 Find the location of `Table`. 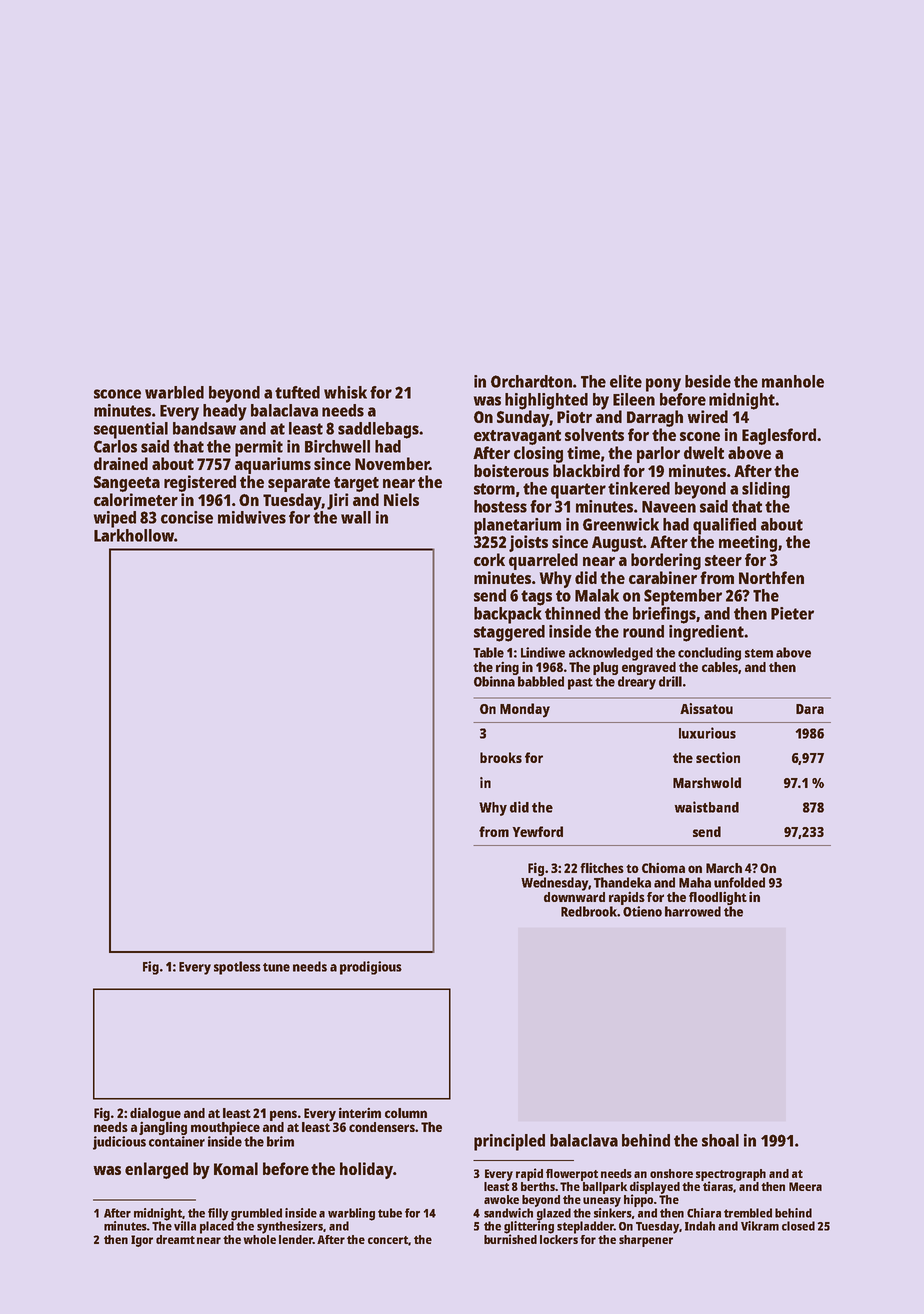

Table is located at coordinates (488, 652).
